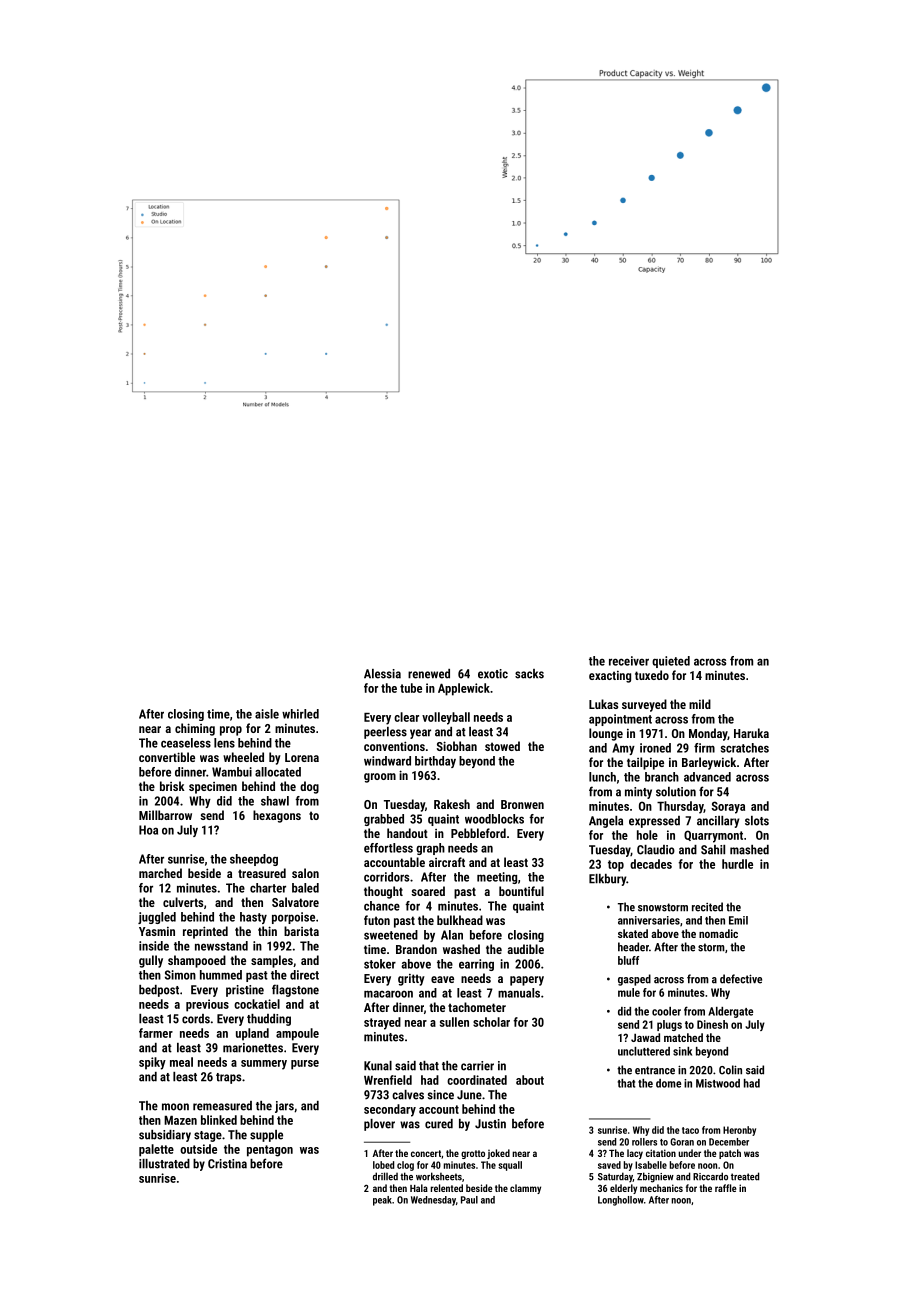 The width and height of the screenshot is (908, 1316). I want to click on lounge, so click(606, 734).
